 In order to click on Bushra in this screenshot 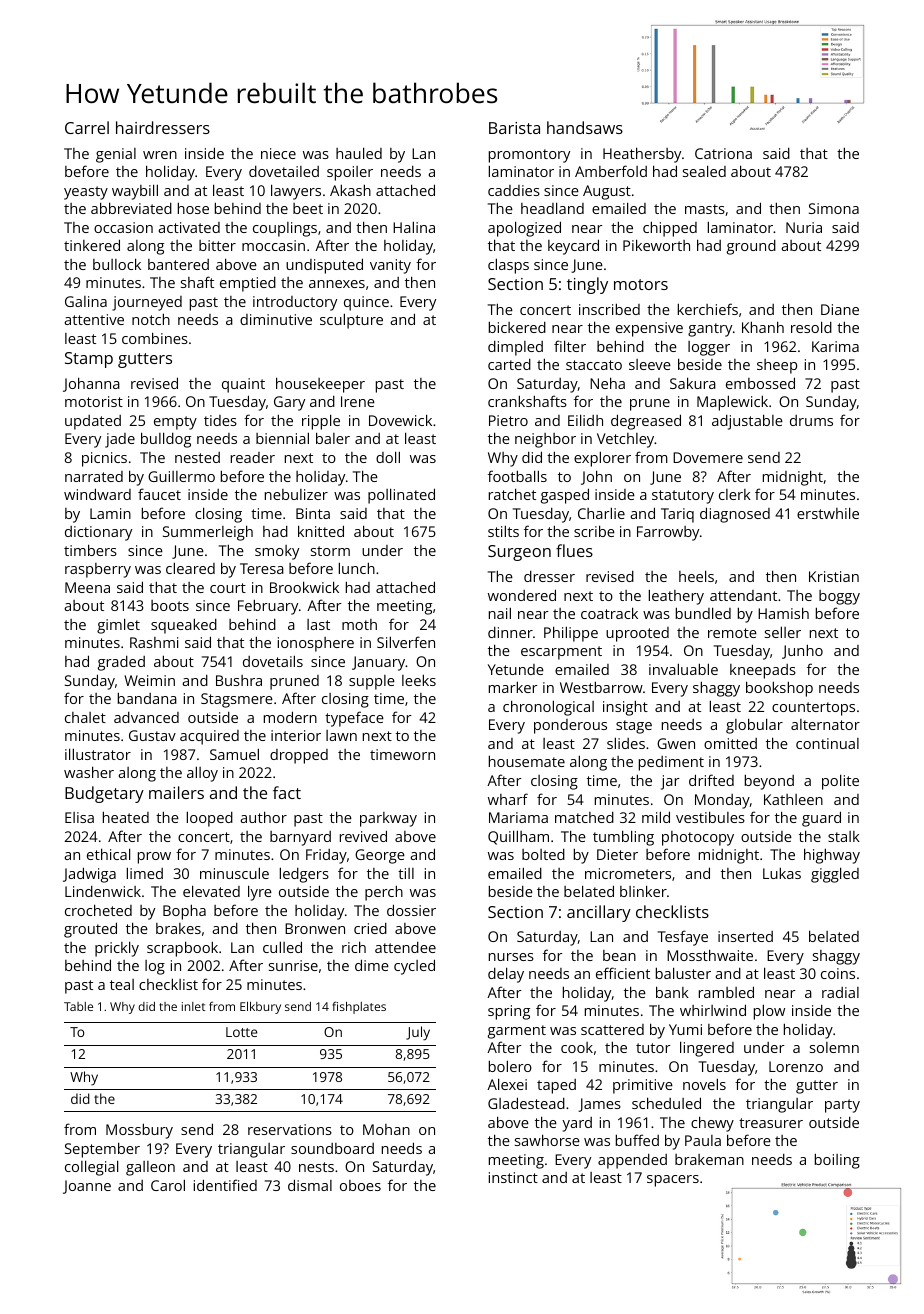, I will do `click(239, 680)`.
